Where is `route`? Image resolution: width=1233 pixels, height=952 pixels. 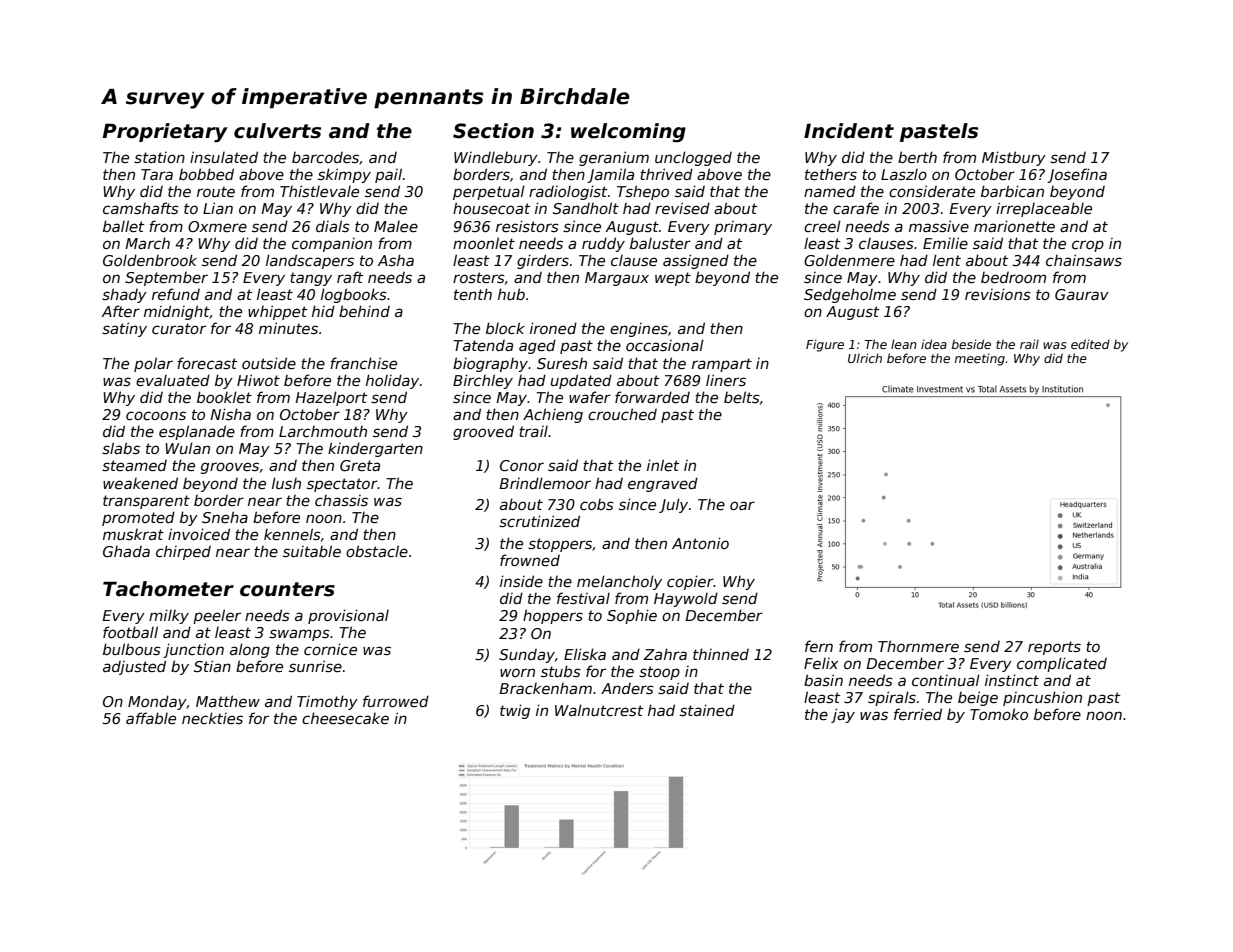
route is located at coordinates (216, 191).
